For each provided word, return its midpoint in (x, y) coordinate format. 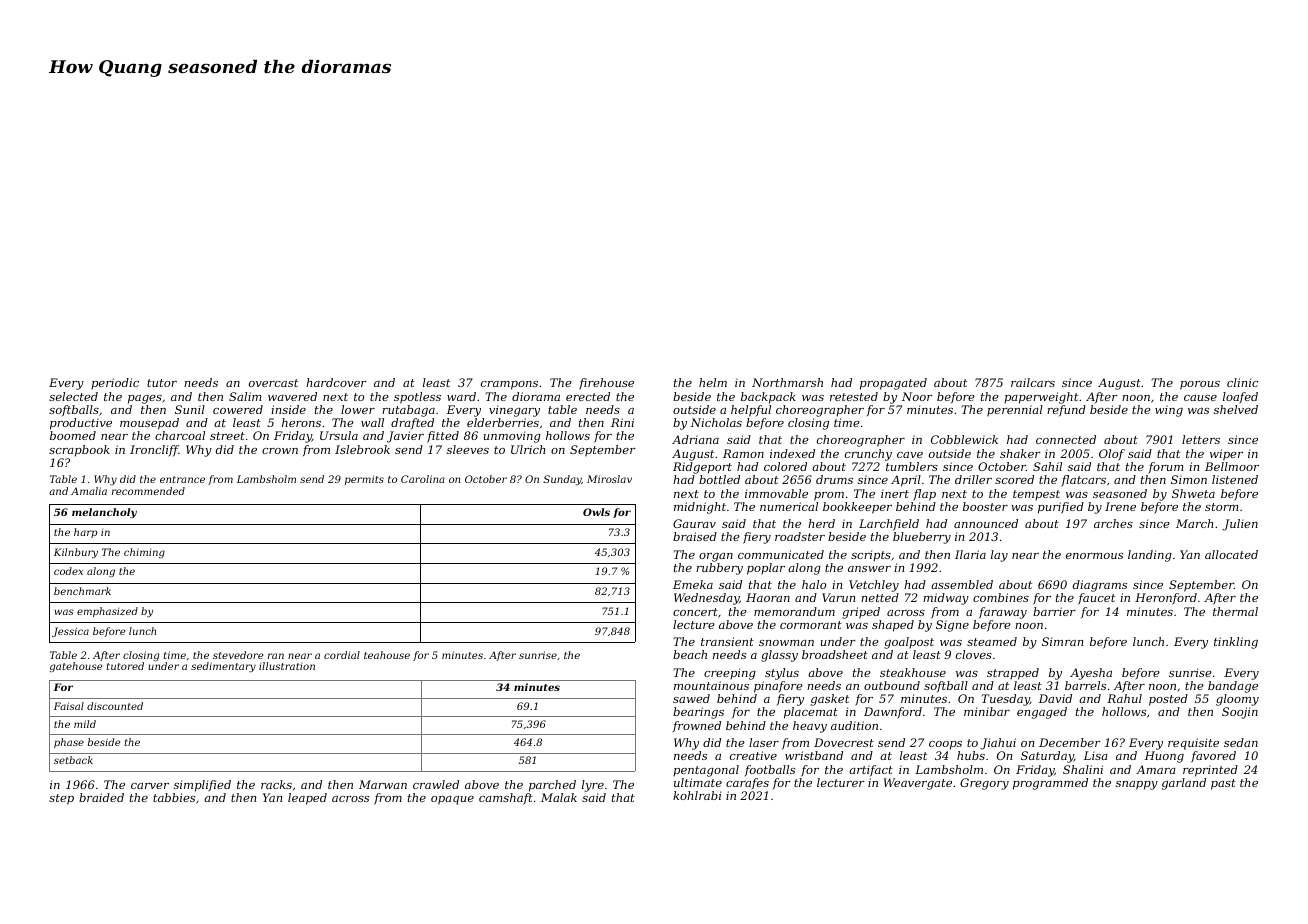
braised (695, 536)
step (61, 799)
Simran (1062, 641)
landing (1150, 556)
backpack (768, 398)
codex (68, 571)
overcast (273, 383)
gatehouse (75, 667)
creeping (730, 674)
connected (1066, 439)
